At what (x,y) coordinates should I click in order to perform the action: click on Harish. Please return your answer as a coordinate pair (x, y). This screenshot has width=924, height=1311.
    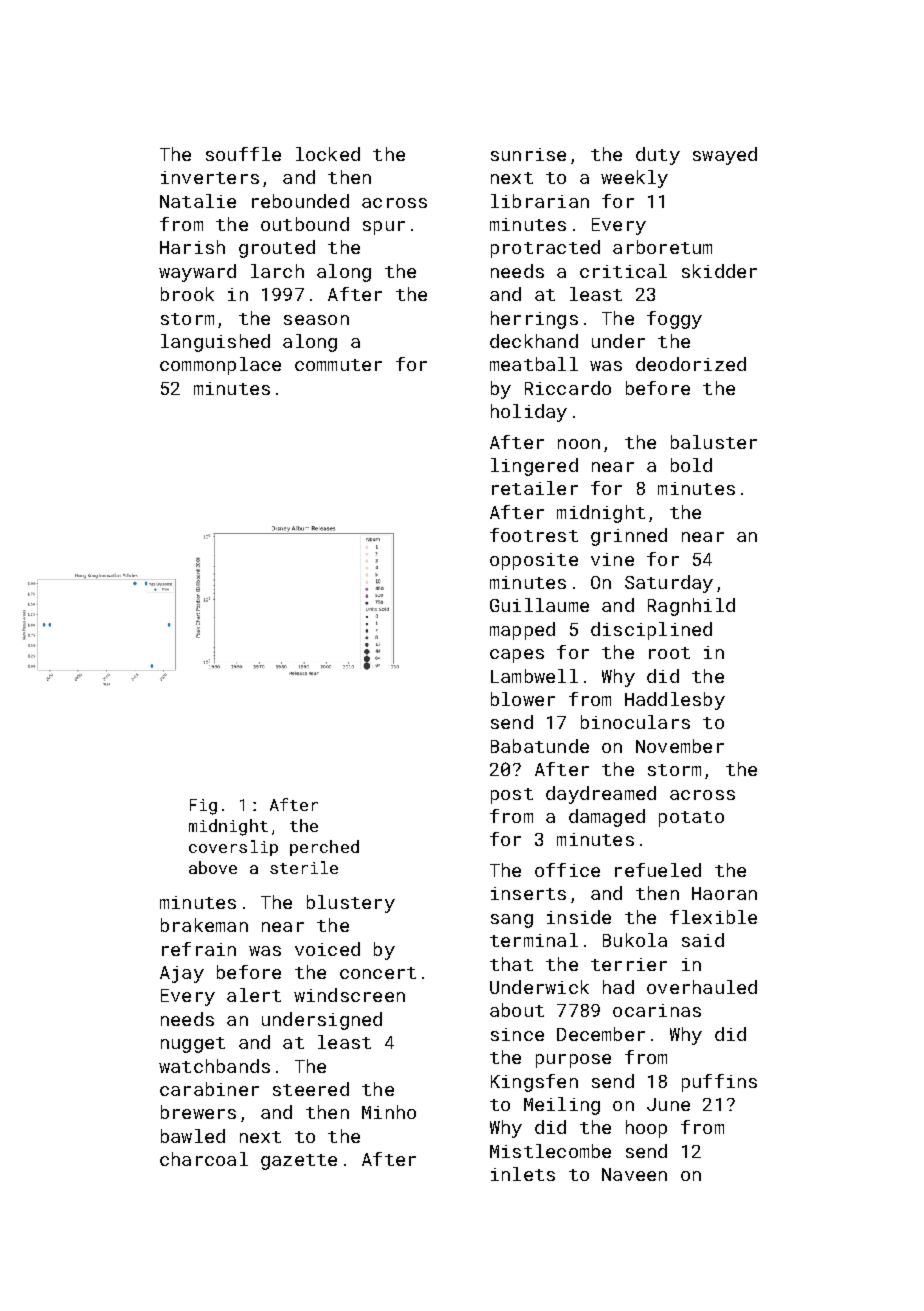
    Looking at the image, I should click on (192, 247).
